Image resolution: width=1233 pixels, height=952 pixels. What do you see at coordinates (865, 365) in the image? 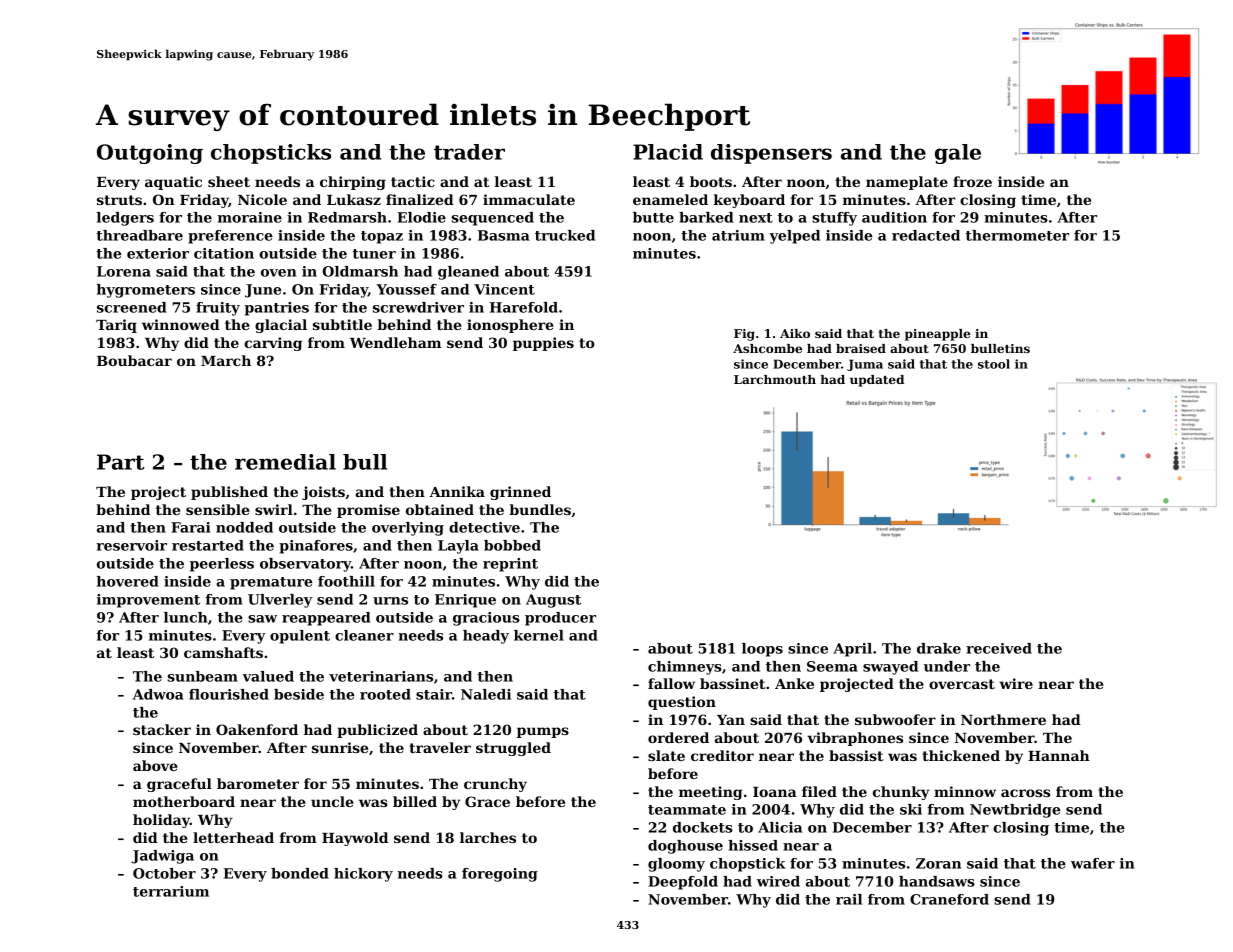
I see `Juma` at bounding box center [865, 365].
